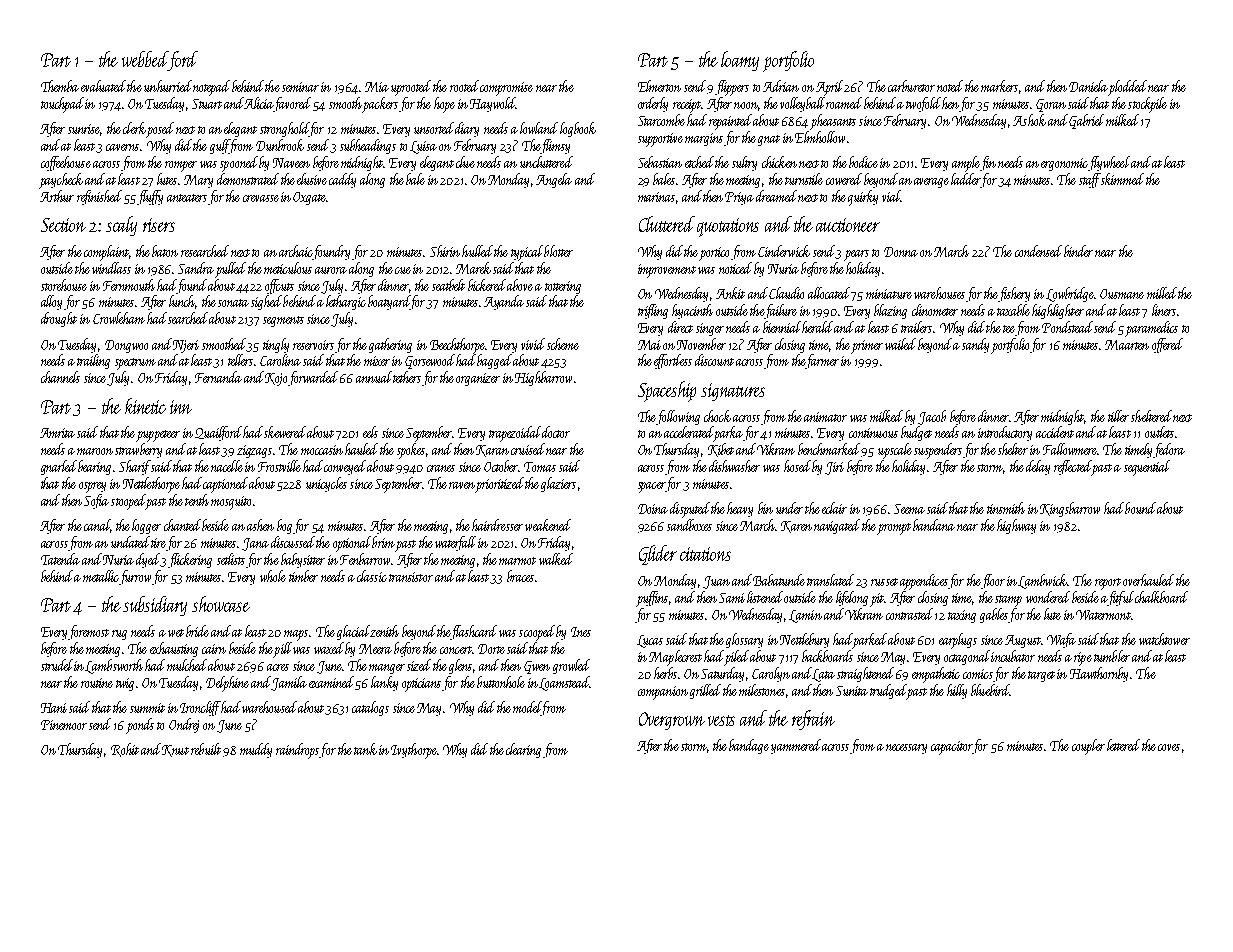  What do you see at coordinates (938, 451) in the image?
I see `suspenders` at bounding box center [938, 451].
